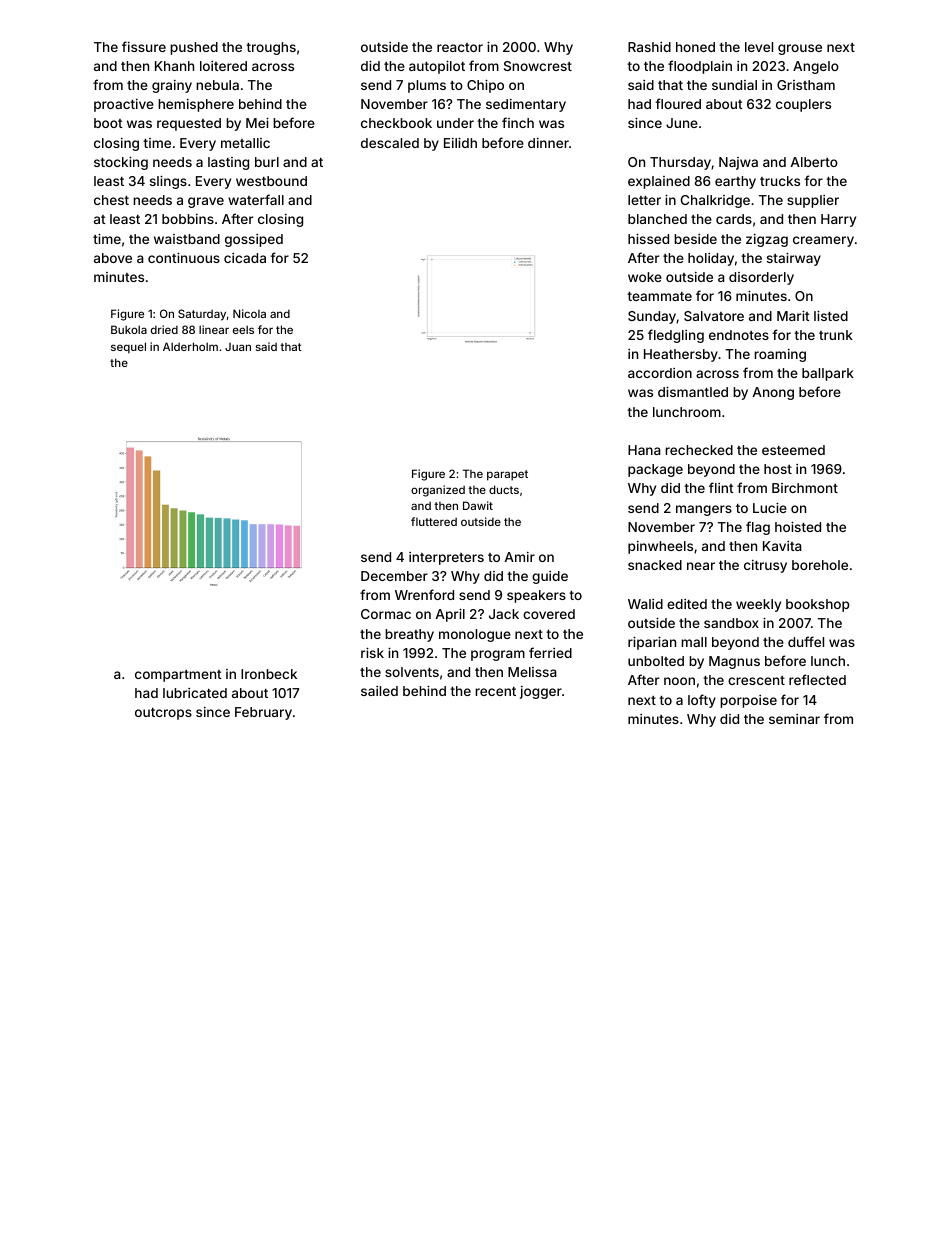 Image resolution: width=952 pixels, height=1233 pixels. I want to click on grouse, so click(800, 49).
